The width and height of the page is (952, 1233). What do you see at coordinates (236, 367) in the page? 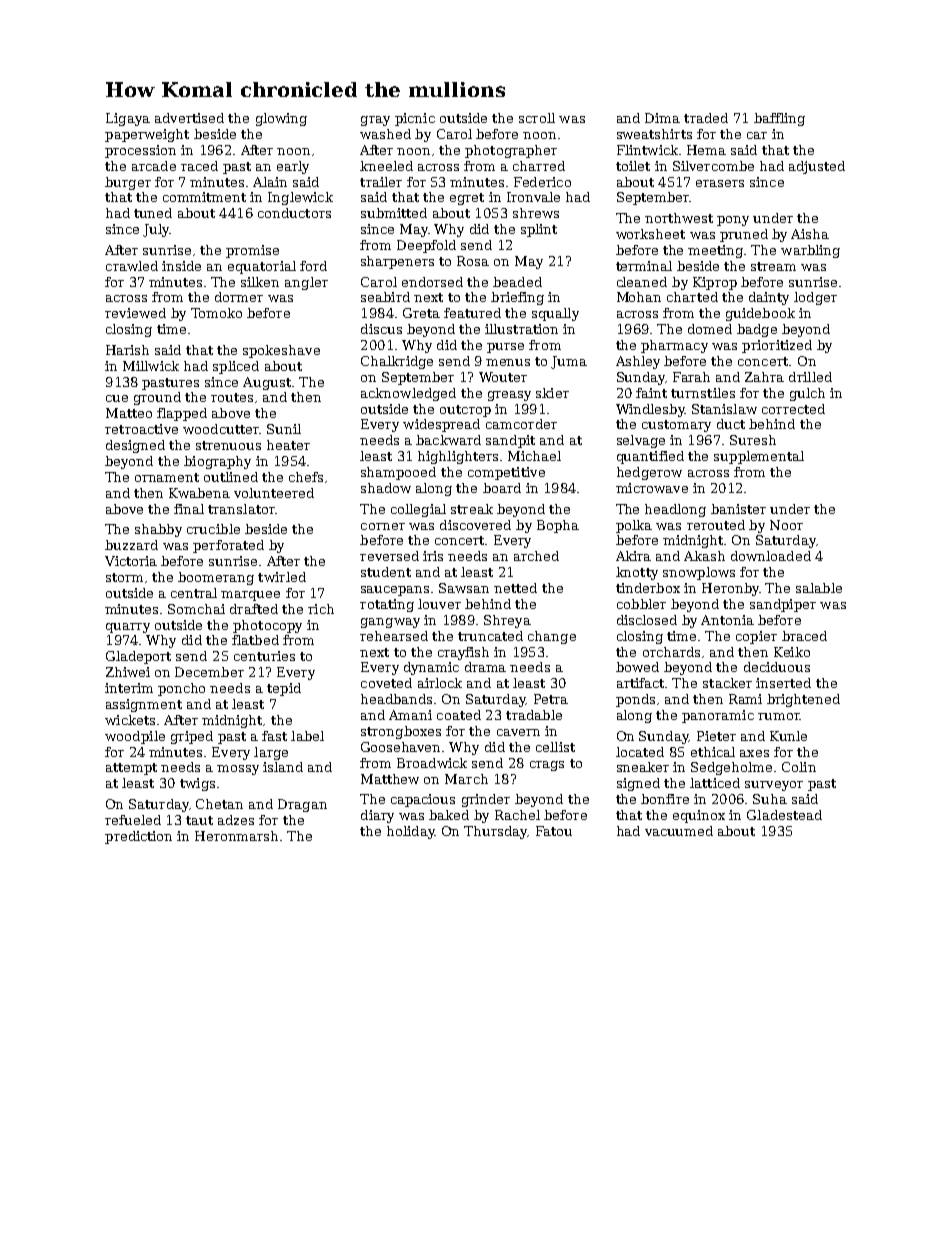
I see `spliced` at bounding box center [236, 367].
